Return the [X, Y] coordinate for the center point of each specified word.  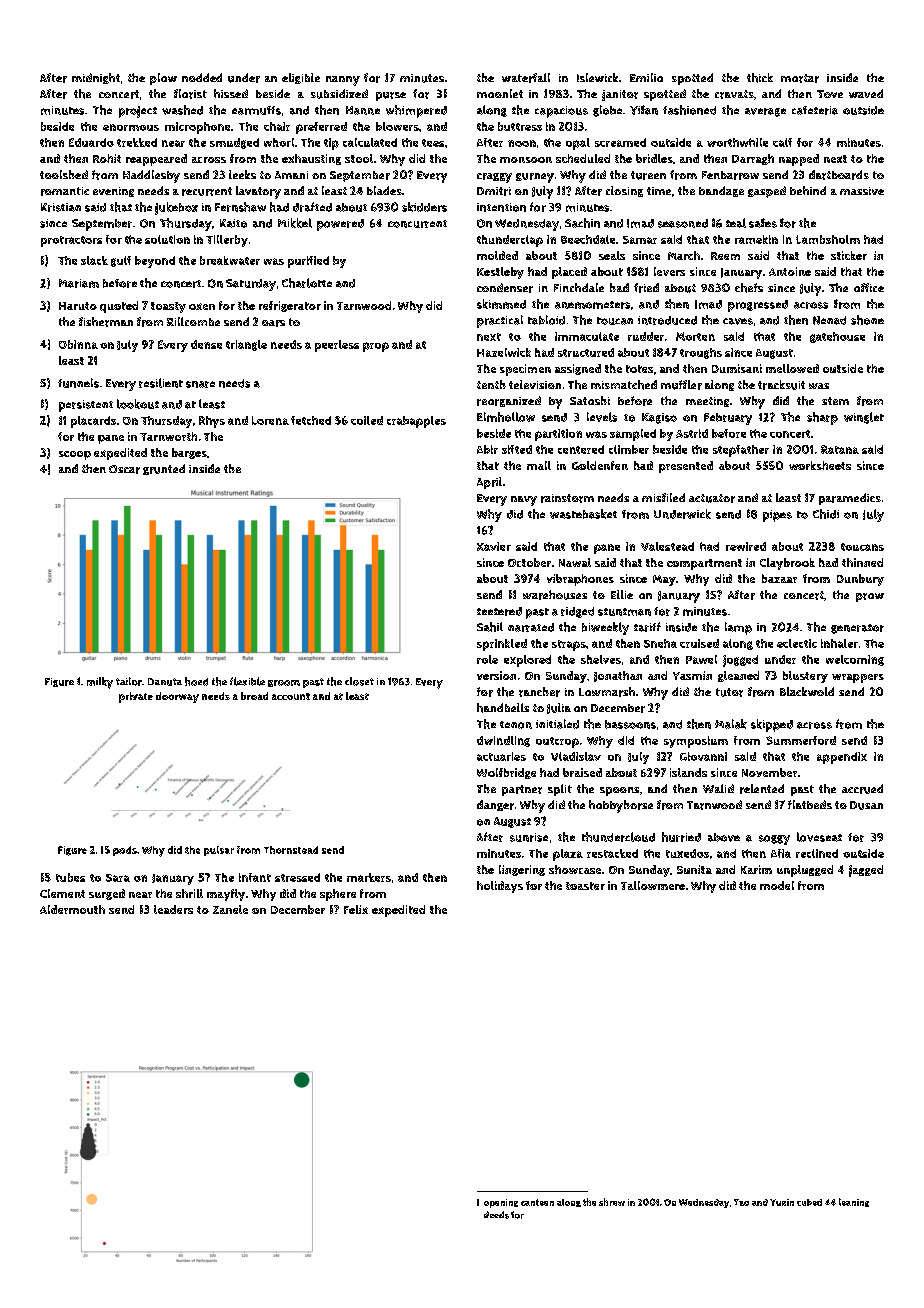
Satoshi [590, 400]
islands [688, 772]
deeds [496, 1215]
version [496, 675]
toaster [585, 886]
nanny [343, 81]
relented [762, 789]
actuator [712, 498]
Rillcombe [193, 321]
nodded [202, 77]
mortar [800, 78]
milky [100, 683]
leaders [173, 909]
